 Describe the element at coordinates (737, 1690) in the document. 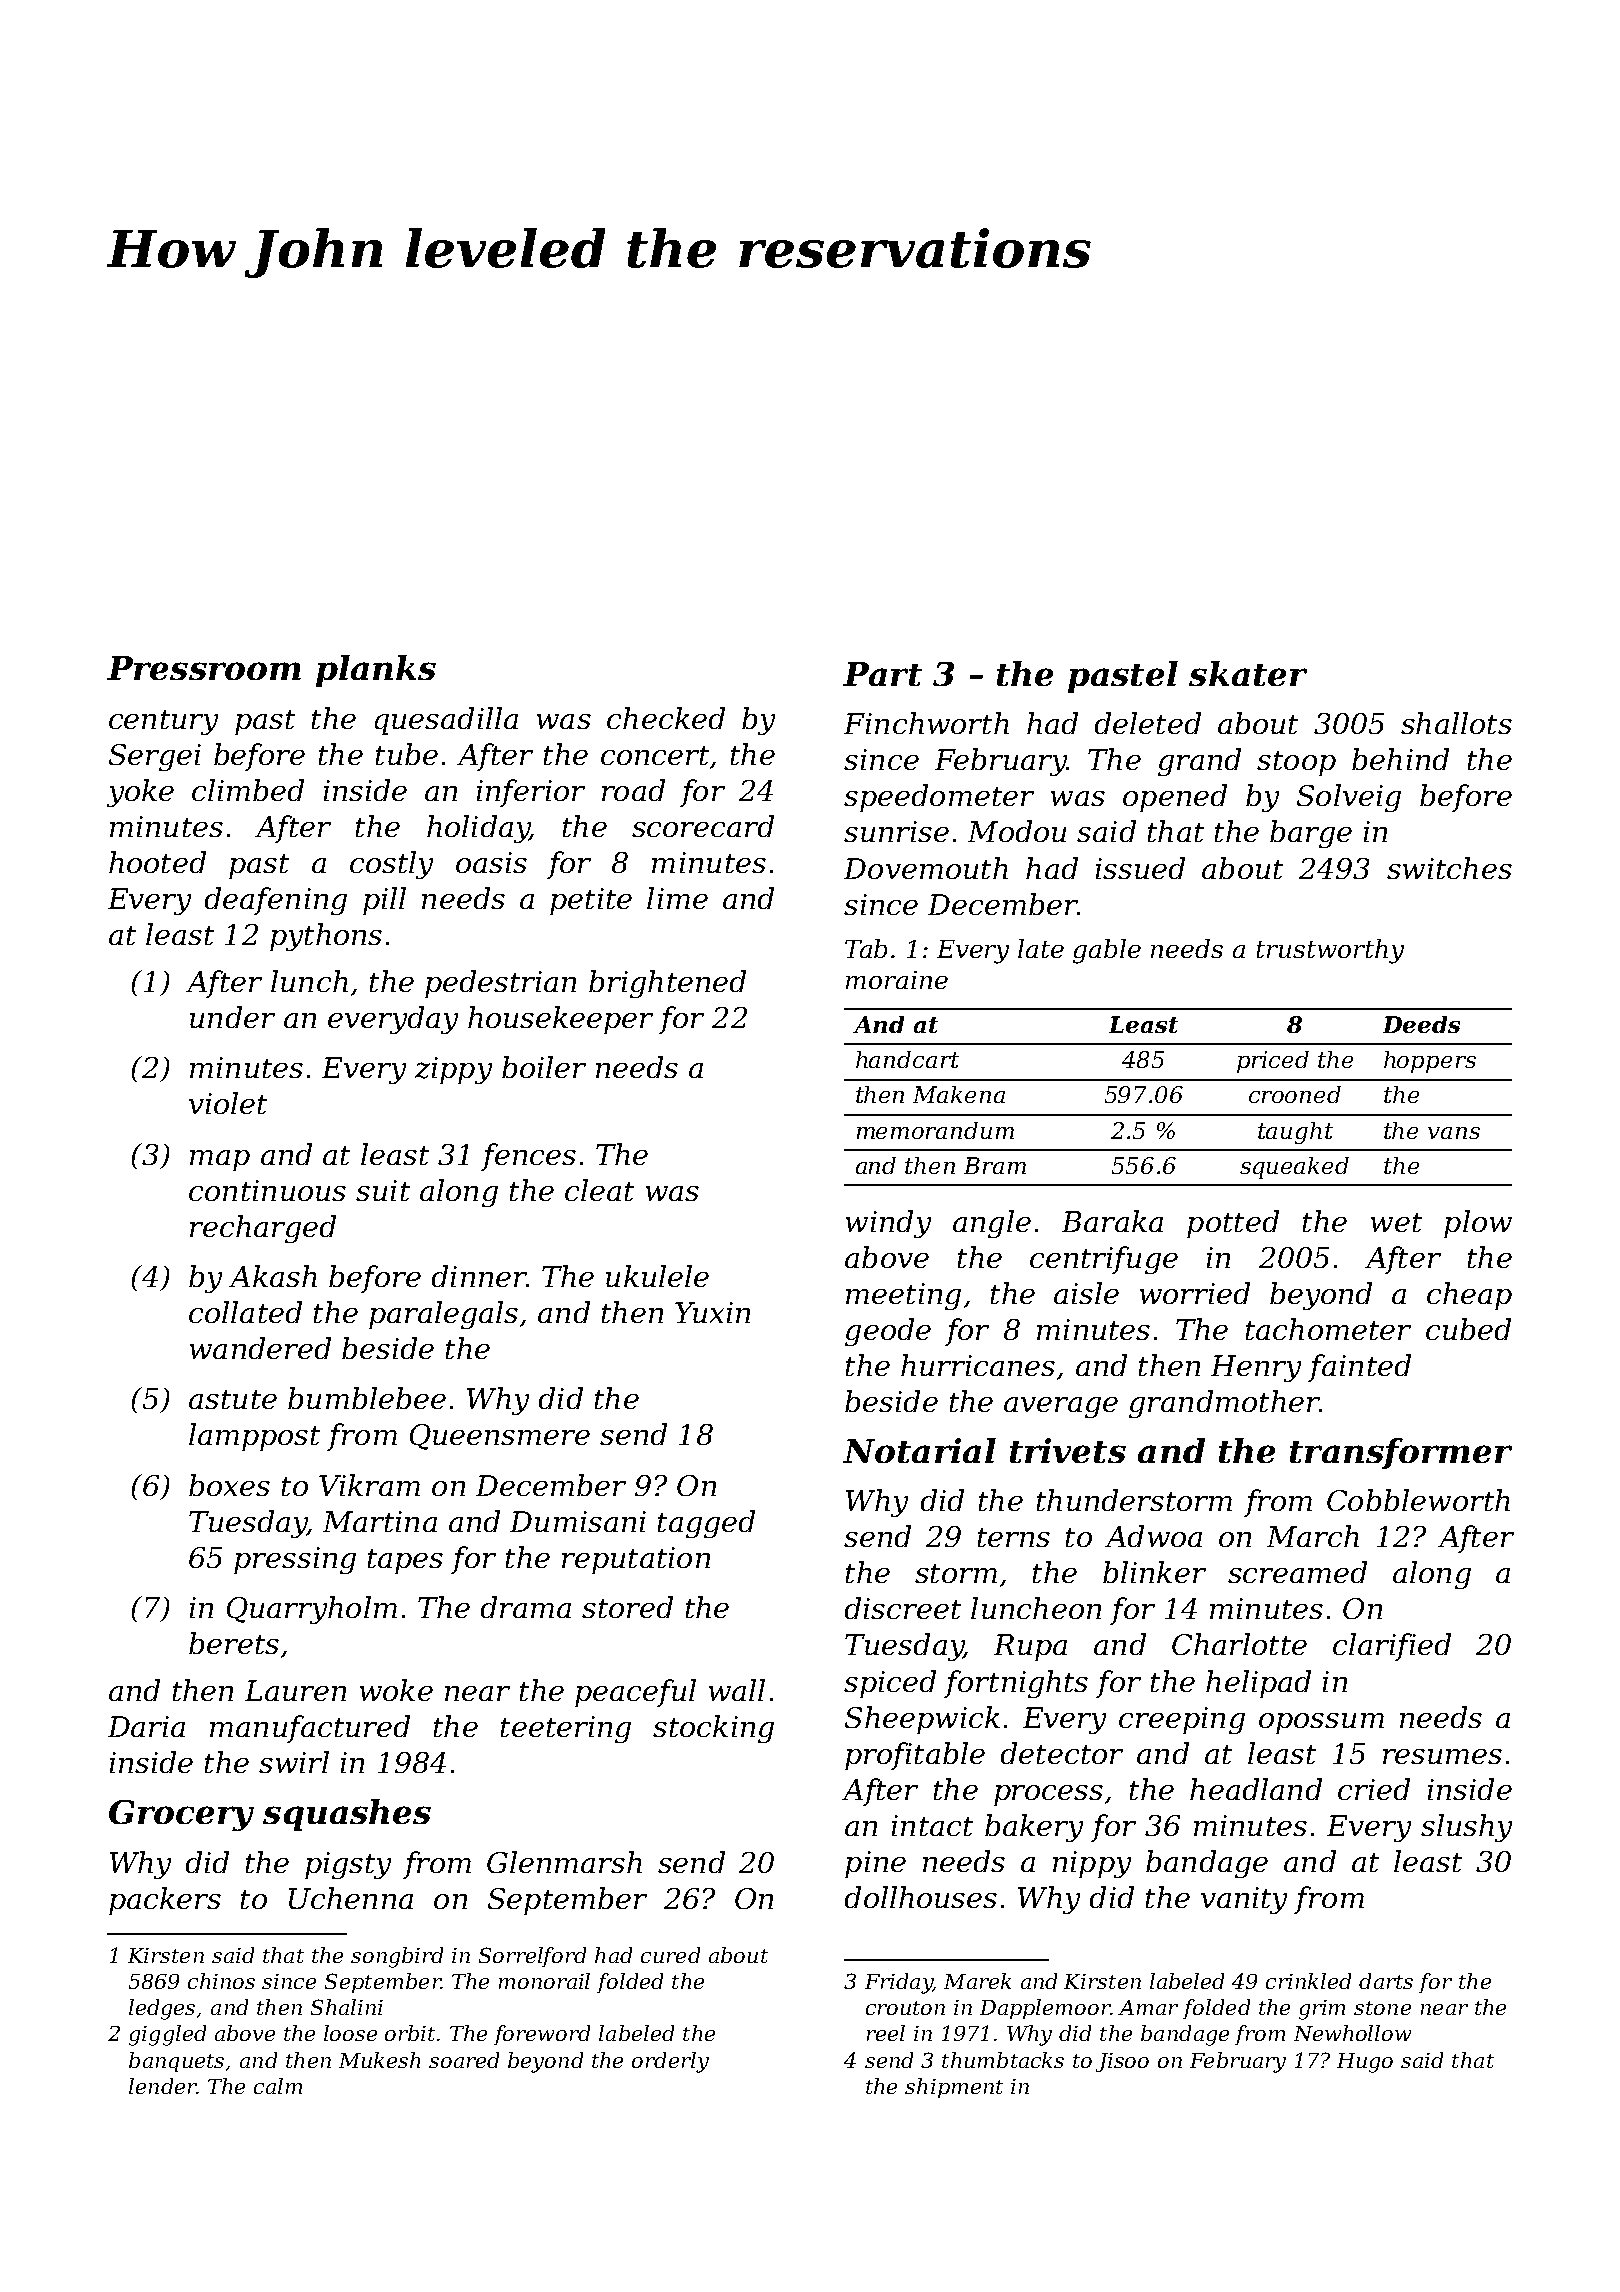

I see `wall` at that location.
